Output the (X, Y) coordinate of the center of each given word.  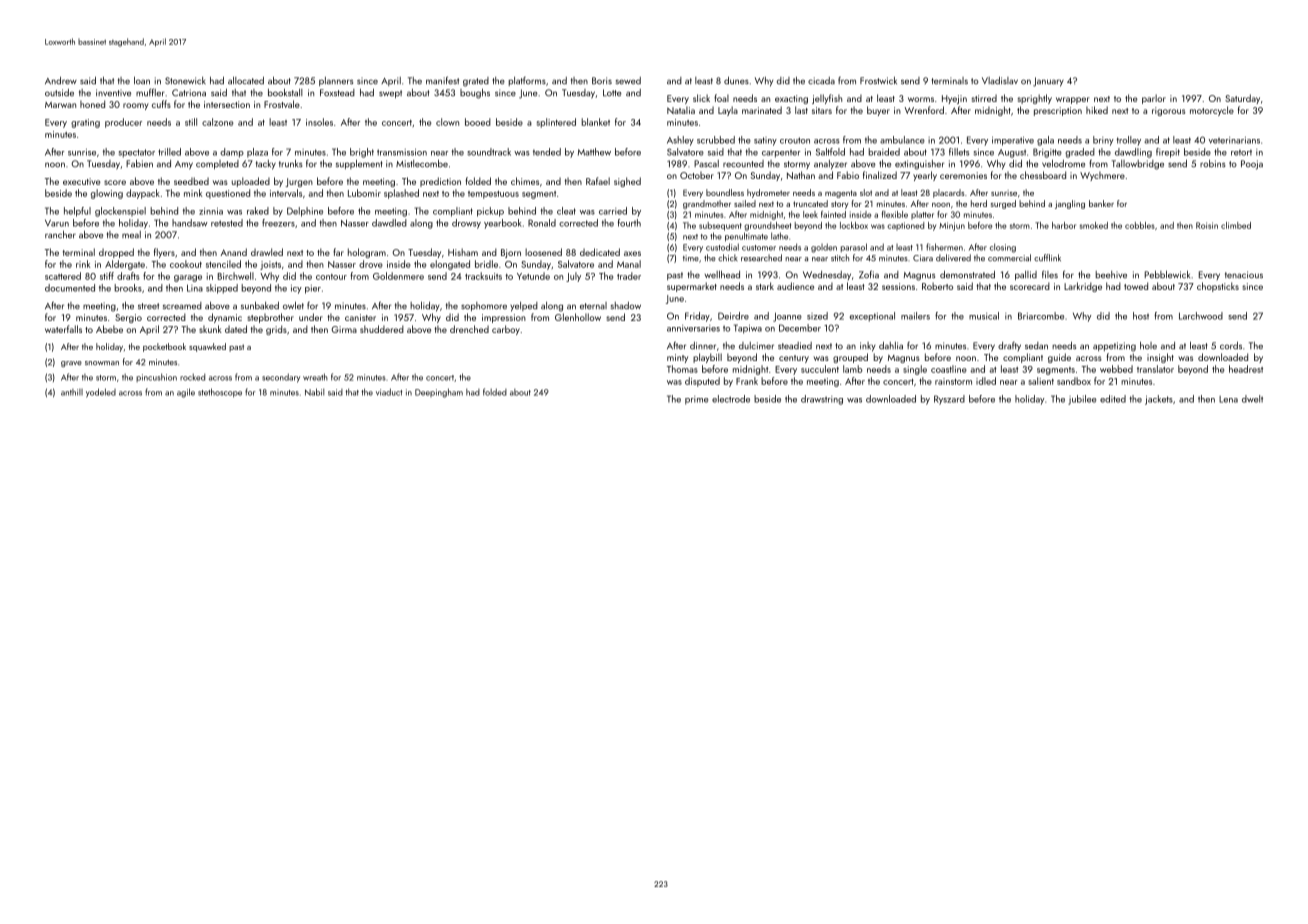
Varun (57, 223)
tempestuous (493, 194)
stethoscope (220, 392)
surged (1003, 204)
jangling (1070, 204)
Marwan (60, 105)
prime (696, 400)
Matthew (594, 152)
